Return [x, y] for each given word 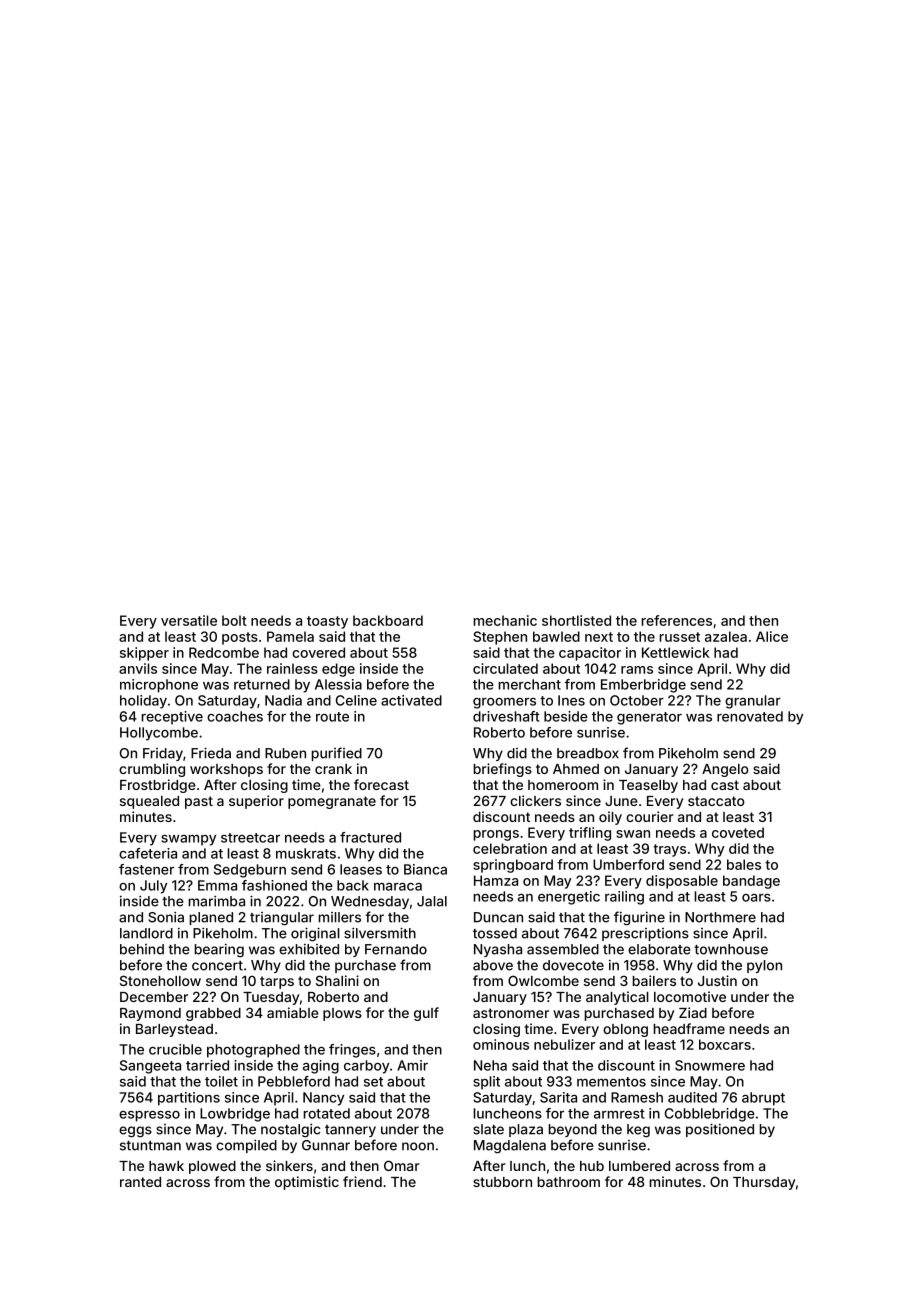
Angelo [725, 770]
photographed [253, 1051]
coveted [738, 832]
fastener [146, 869]
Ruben [285, 753]
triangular [282, 919]
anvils [138, 668]
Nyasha [498, 950]
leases [361, 869]
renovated [750, 716]
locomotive [690, 996]
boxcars [725, 1044]
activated [411, 700]
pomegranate [332, 802]
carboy [366, 1067]
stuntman [150, 1146]
